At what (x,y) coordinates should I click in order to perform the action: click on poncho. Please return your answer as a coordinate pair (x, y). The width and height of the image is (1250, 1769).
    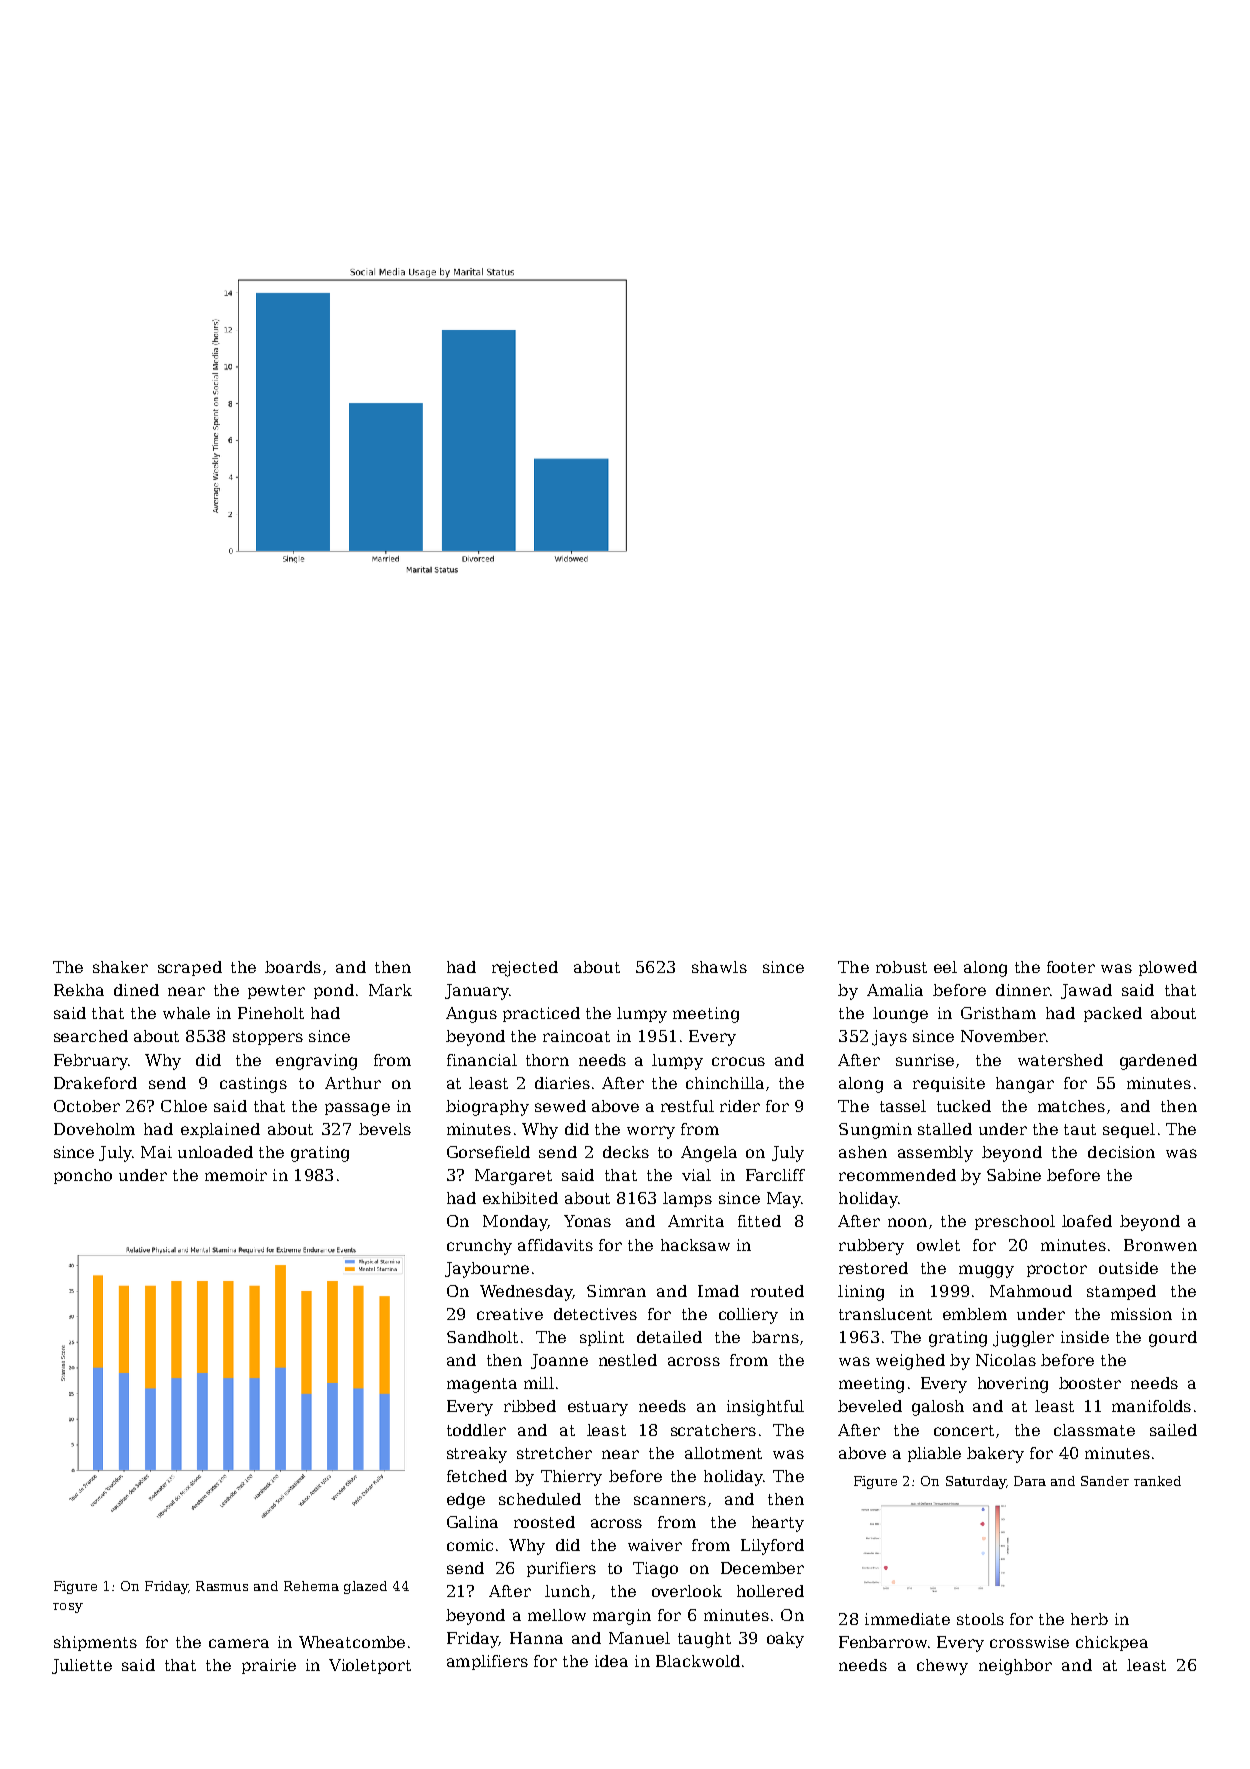
    Looking at the image, I should click on (83, 1176).
